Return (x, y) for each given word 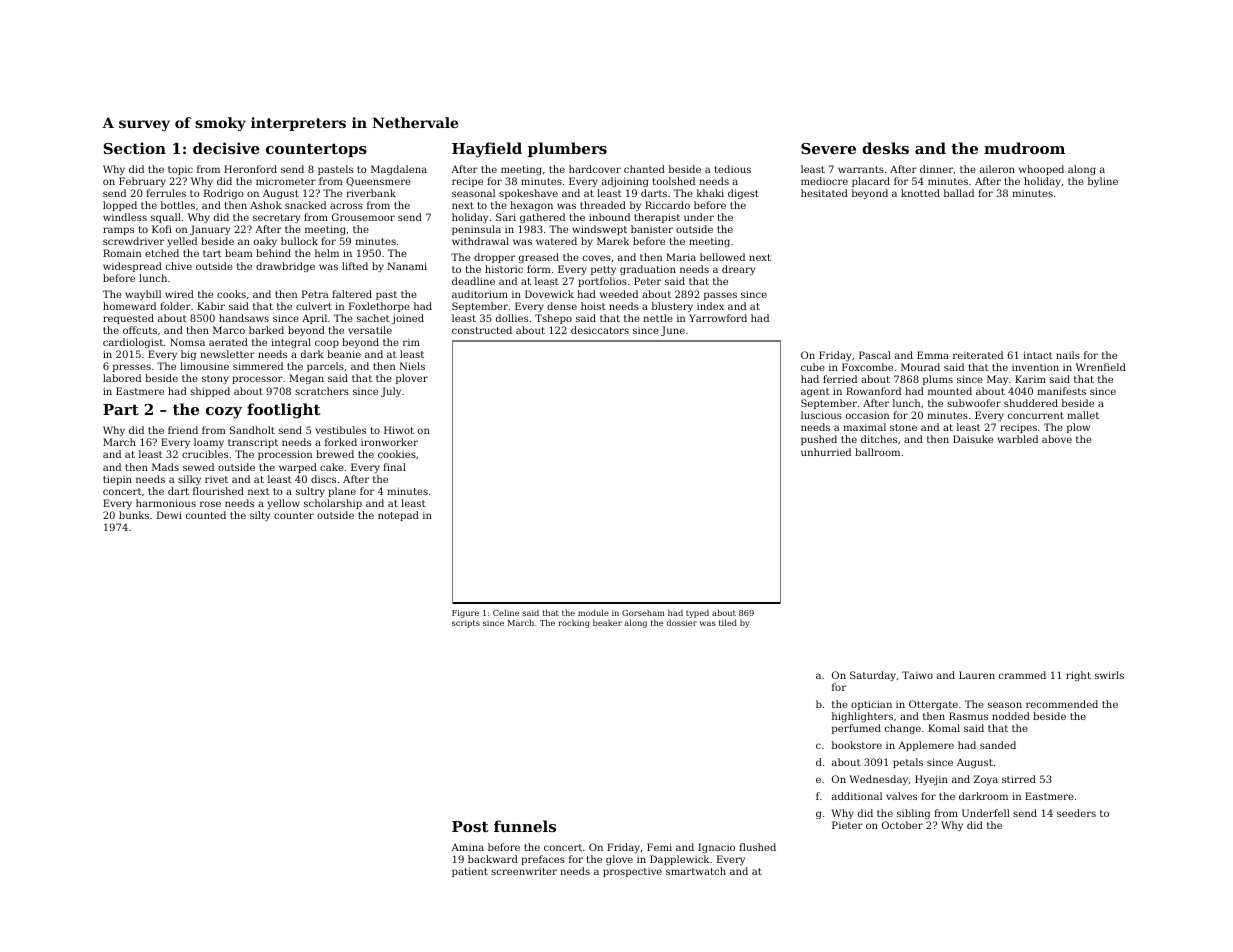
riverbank (371, 193)
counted (206, 515)
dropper (494, 258)
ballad (959, 193)
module (593, 612)
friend (183, 430)
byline (1103, 182)
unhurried (826, 452)
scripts (466, 624)
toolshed (674, 181)
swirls (1109, 675)
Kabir (211, 306)
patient (470, 872)
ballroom (877, 452)
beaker (607, 622)
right (1078, 676)
